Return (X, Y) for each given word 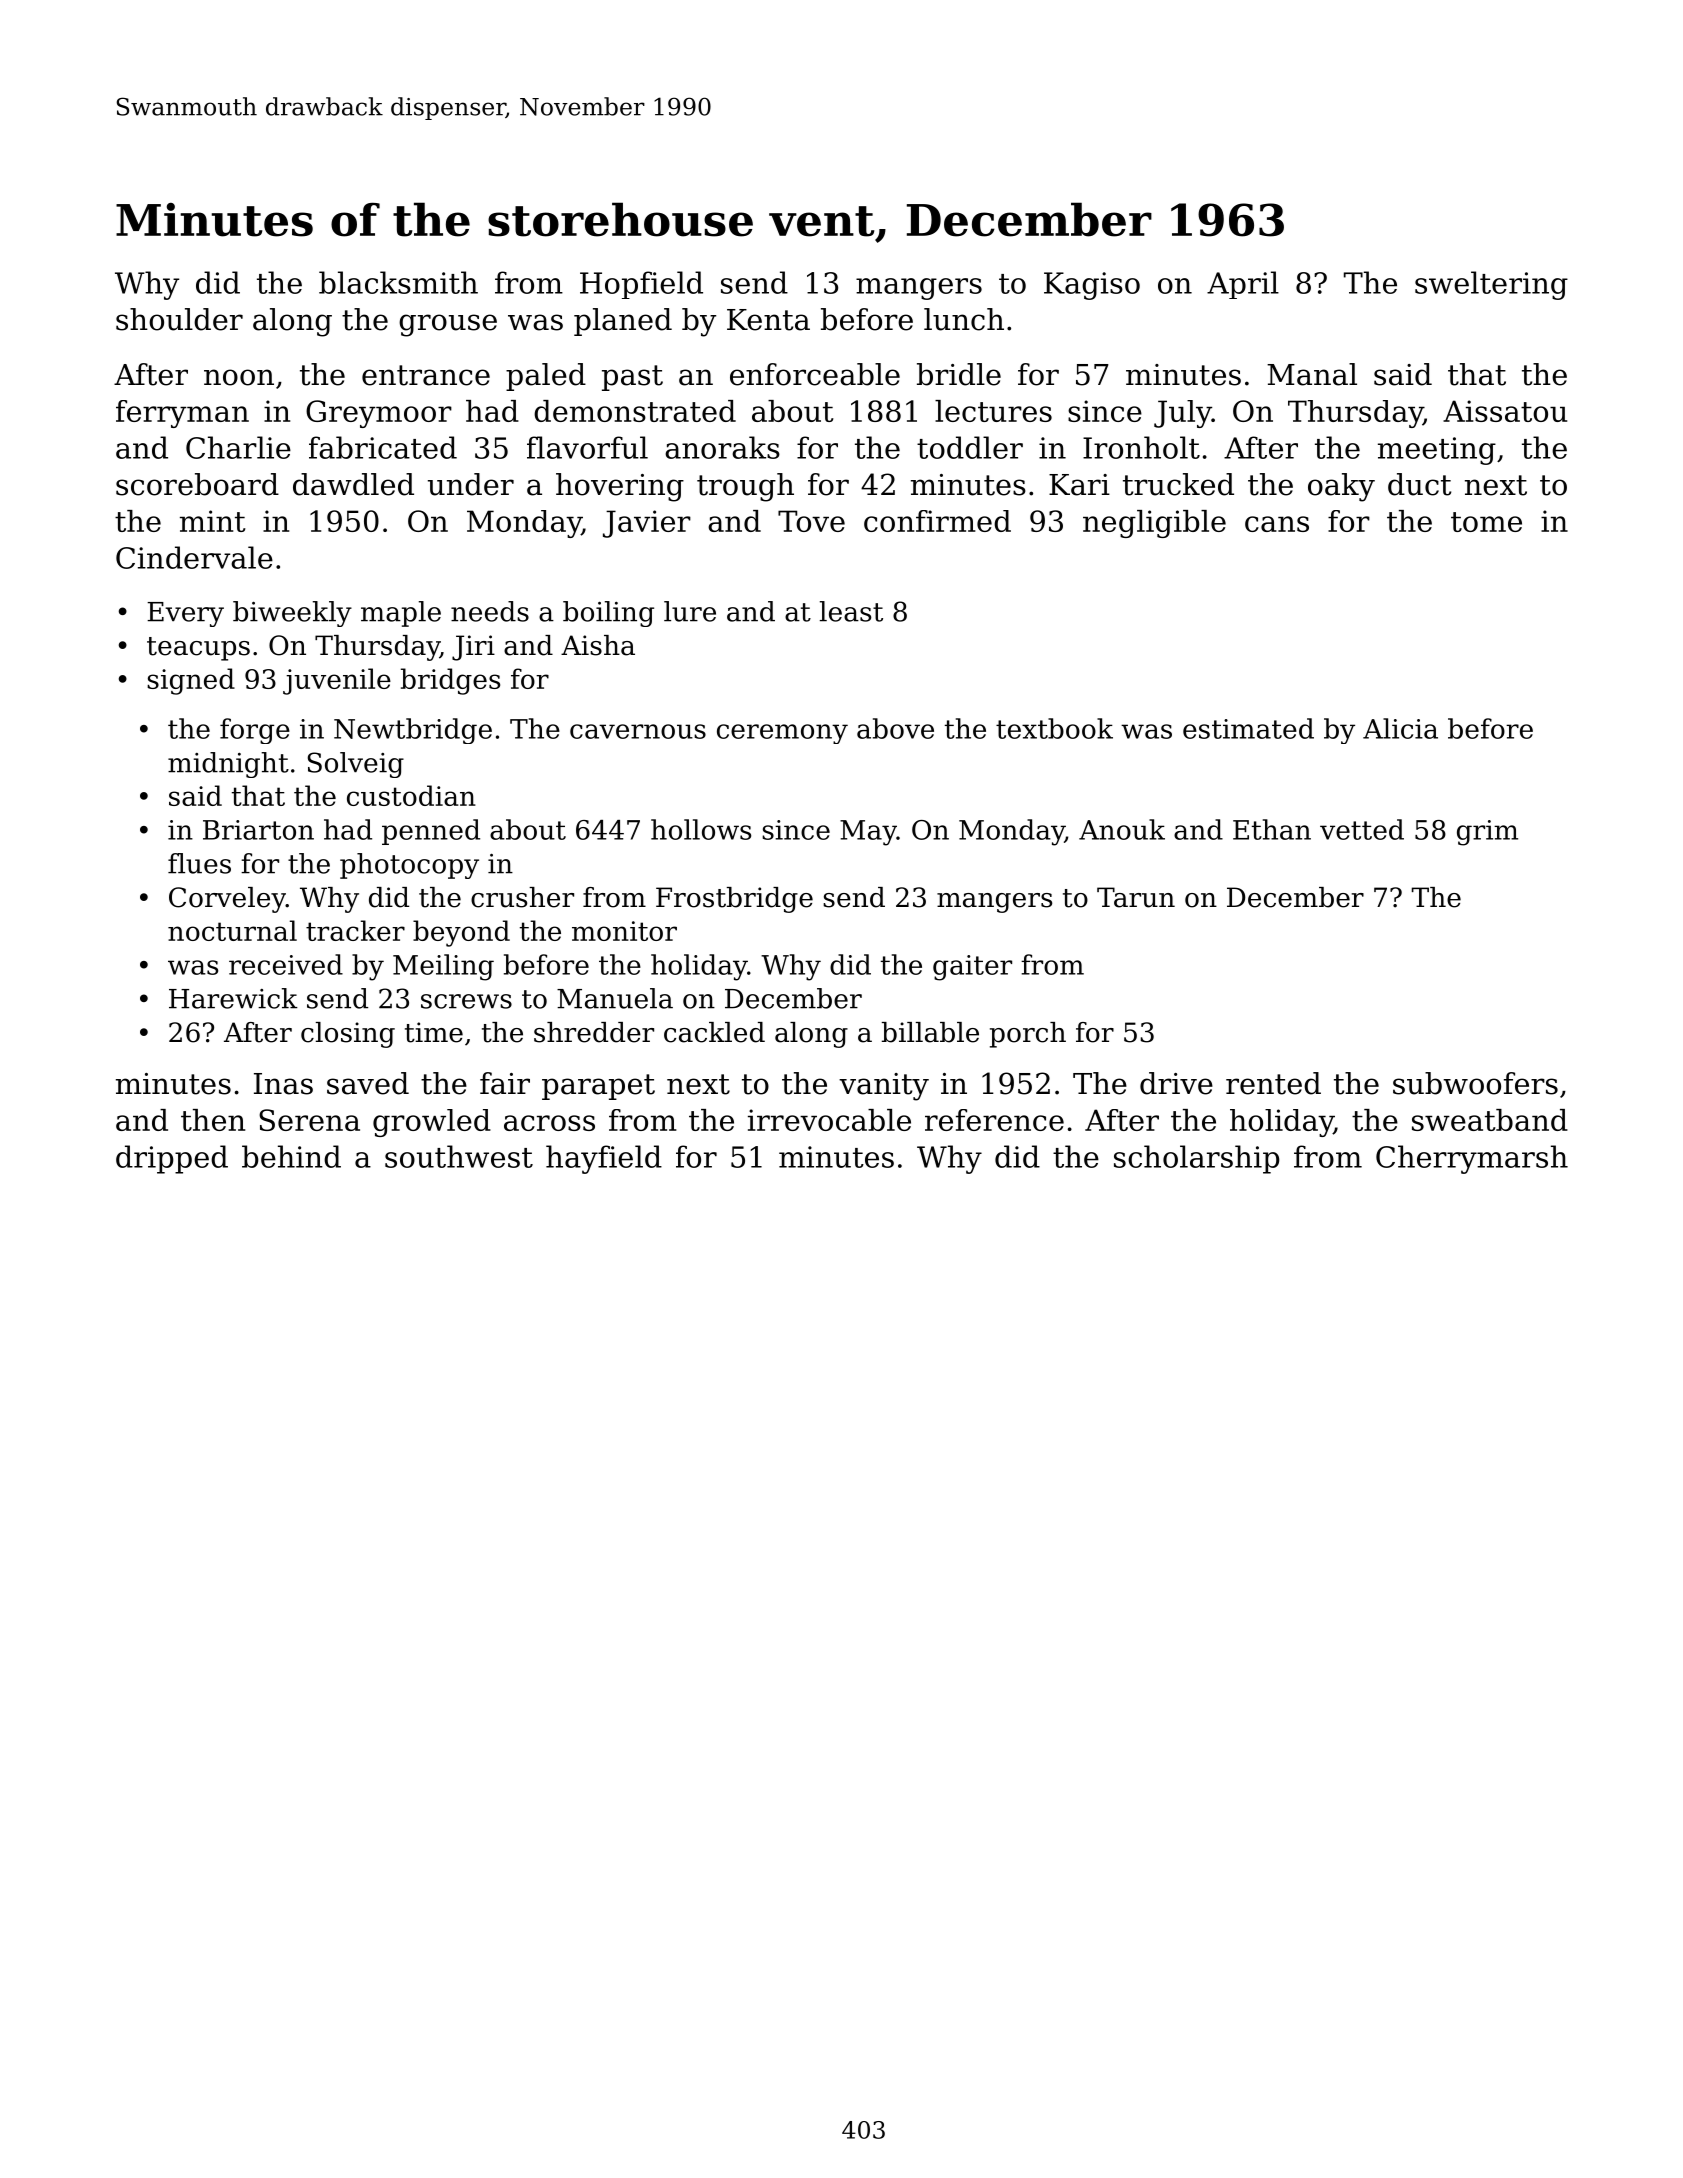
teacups (198, 649)
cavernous (638, 731)
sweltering (1491, 285)
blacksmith (398, 282)
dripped (172, 1159)
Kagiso (1092, 286)
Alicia (1400, 728)
